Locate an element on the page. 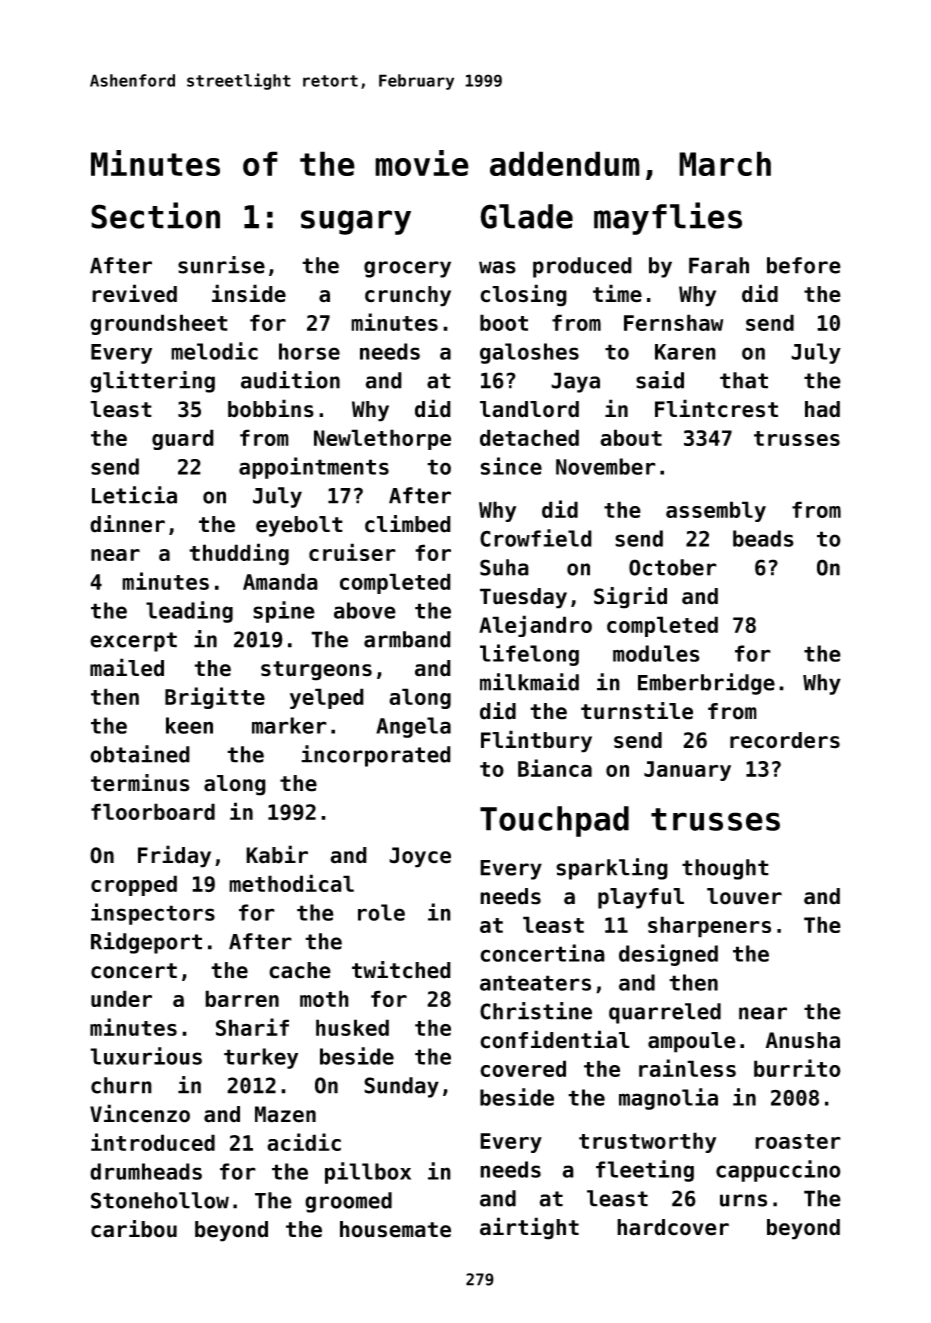  caribou is located at coordinates (134, 1229).
